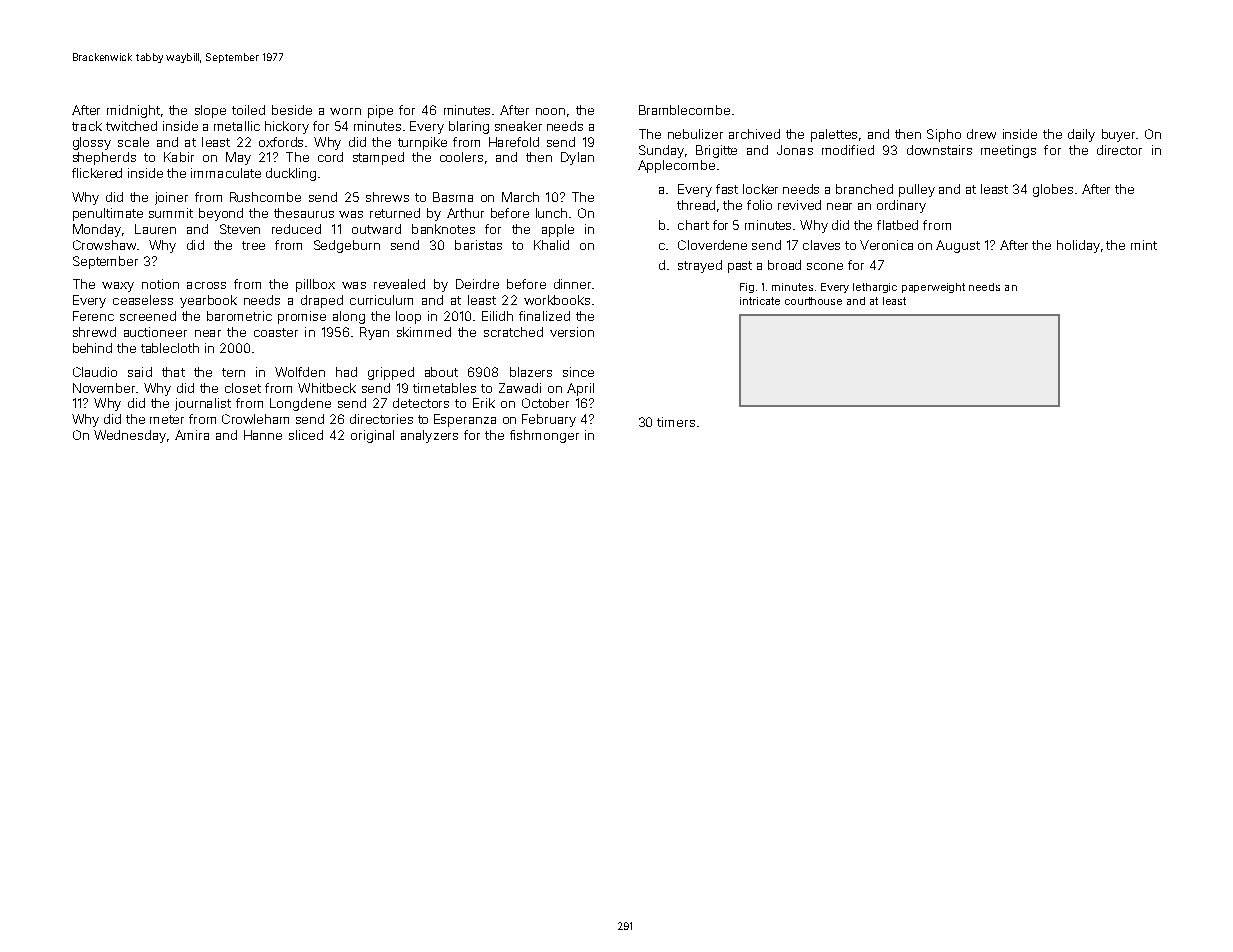 The width and height of the screenshot is (1233, 952). Describe the element at coordinates (349, 317) in the screenshot. I see `along` at that location.
